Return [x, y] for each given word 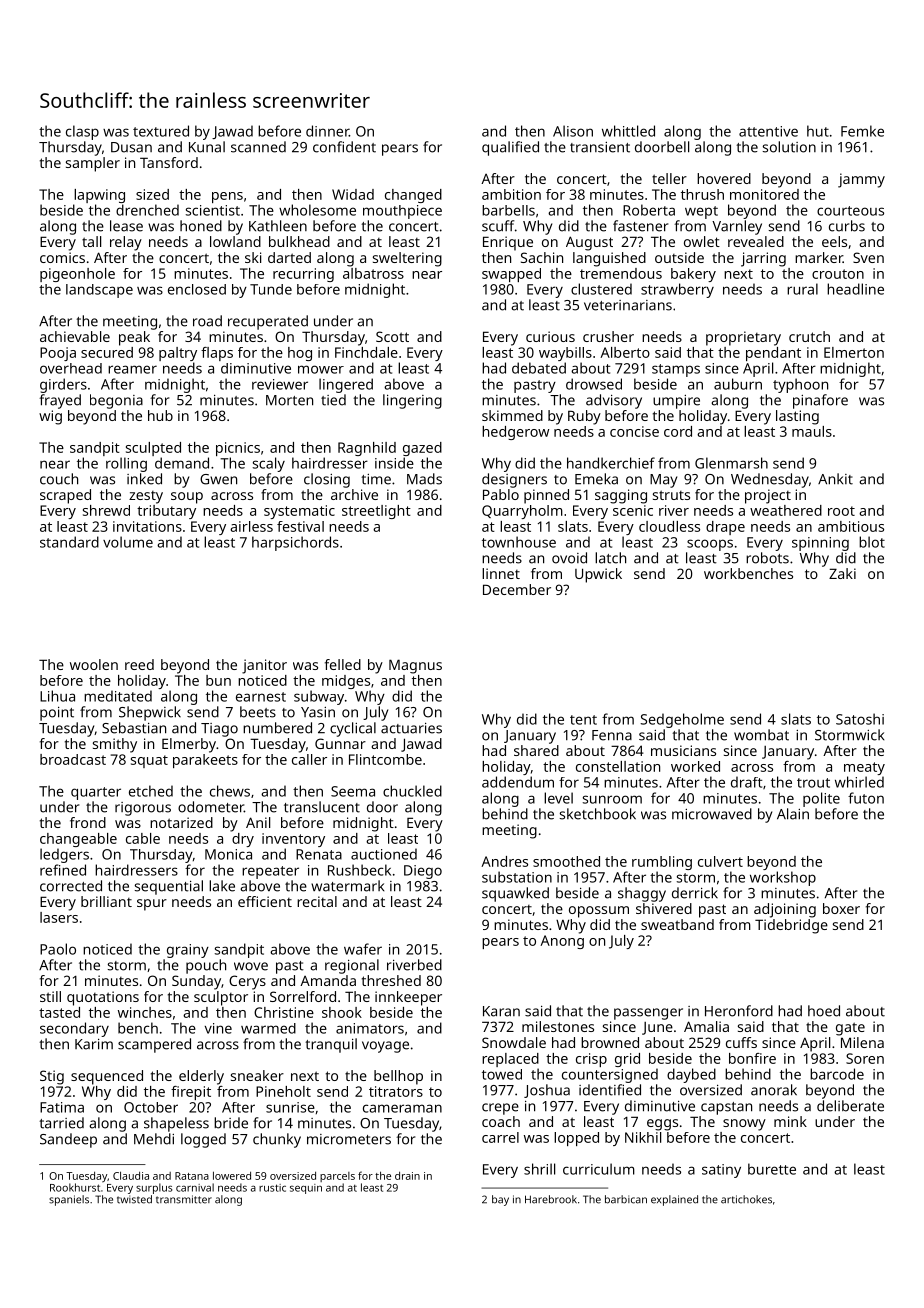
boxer [841, 908]
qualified [510, 148]
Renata [319, 854]
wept [701, 212]
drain [407, 1175]
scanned [258, 147]
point [57, 714]
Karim [94, 1044]
